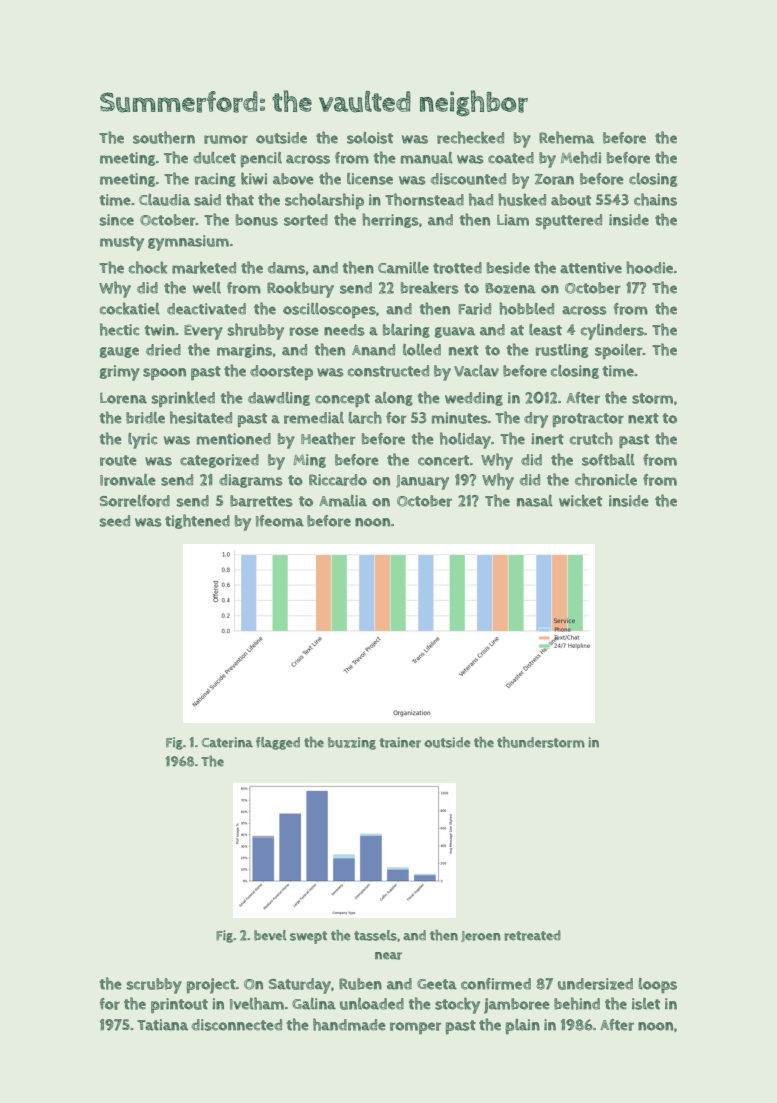 This screenshot has height=1103, width=777. Describe the element at coordinates (390, 220) in the screenshot. I see `herrings` at that location.
